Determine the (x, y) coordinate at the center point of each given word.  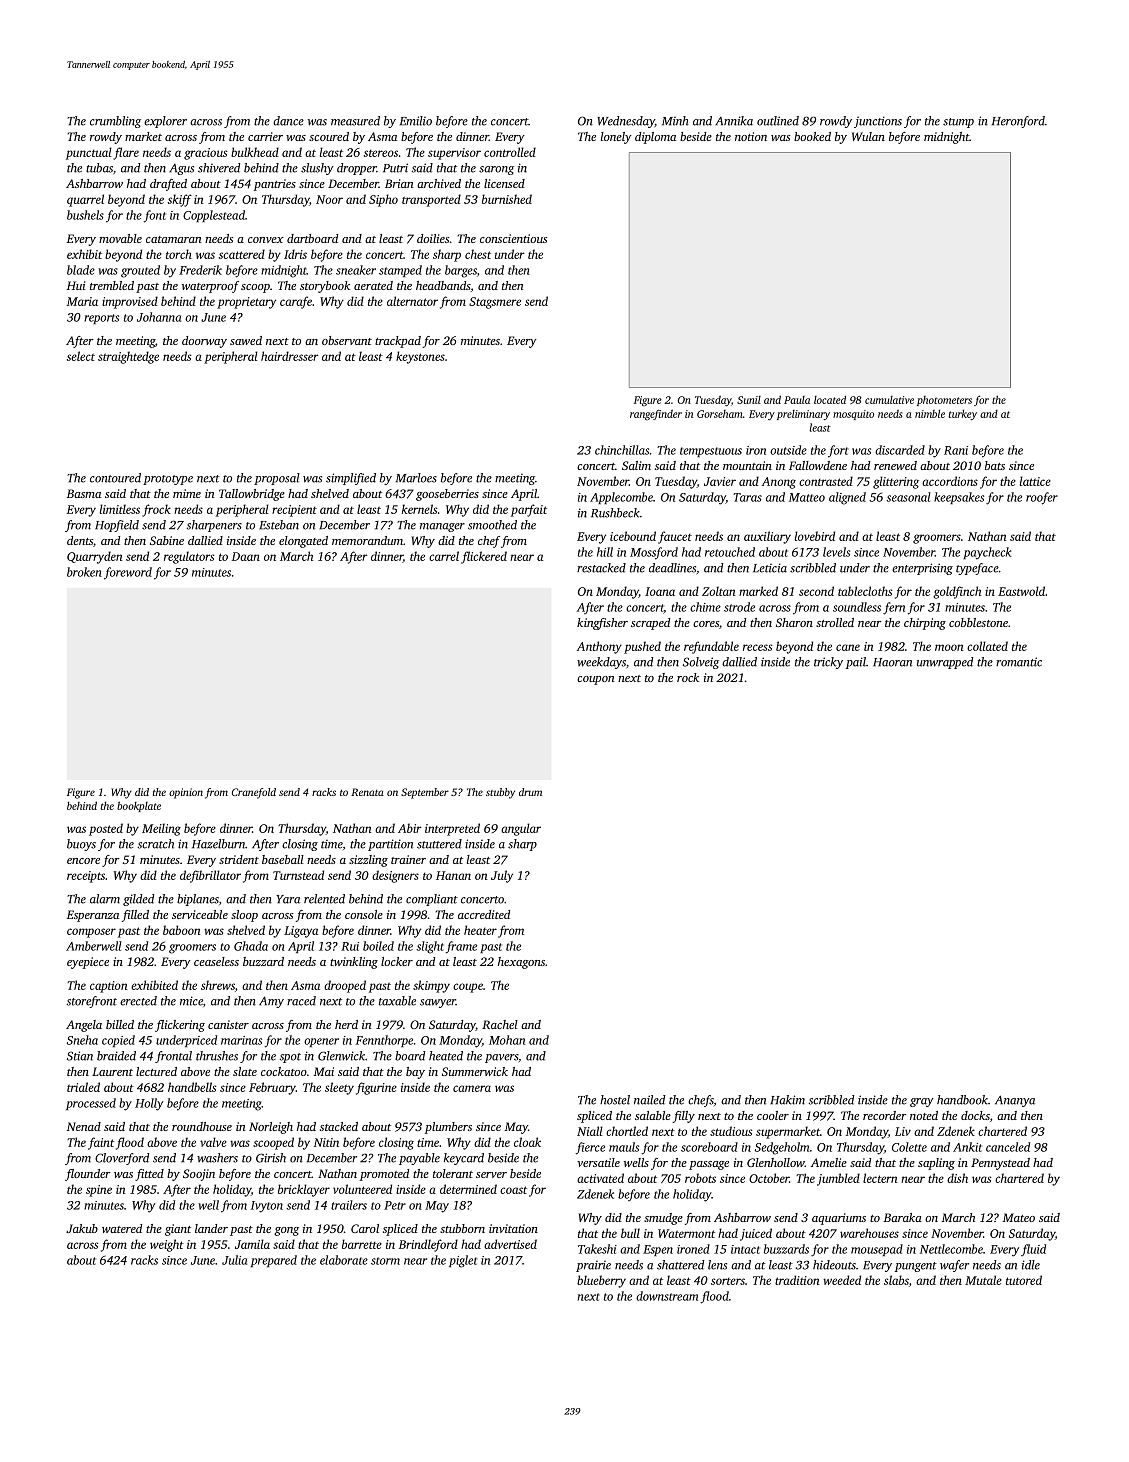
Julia (234, 1260)
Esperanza (93, 916)
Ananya (1015, 1101)
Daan (246, 556)
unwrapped (945, 663)
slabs (896, 1280)
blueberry (601, 1281)
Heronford (1018, 122)
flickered (484, 557)
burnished (507, 199)
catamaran (174, 239)
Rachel (500, 1024)
